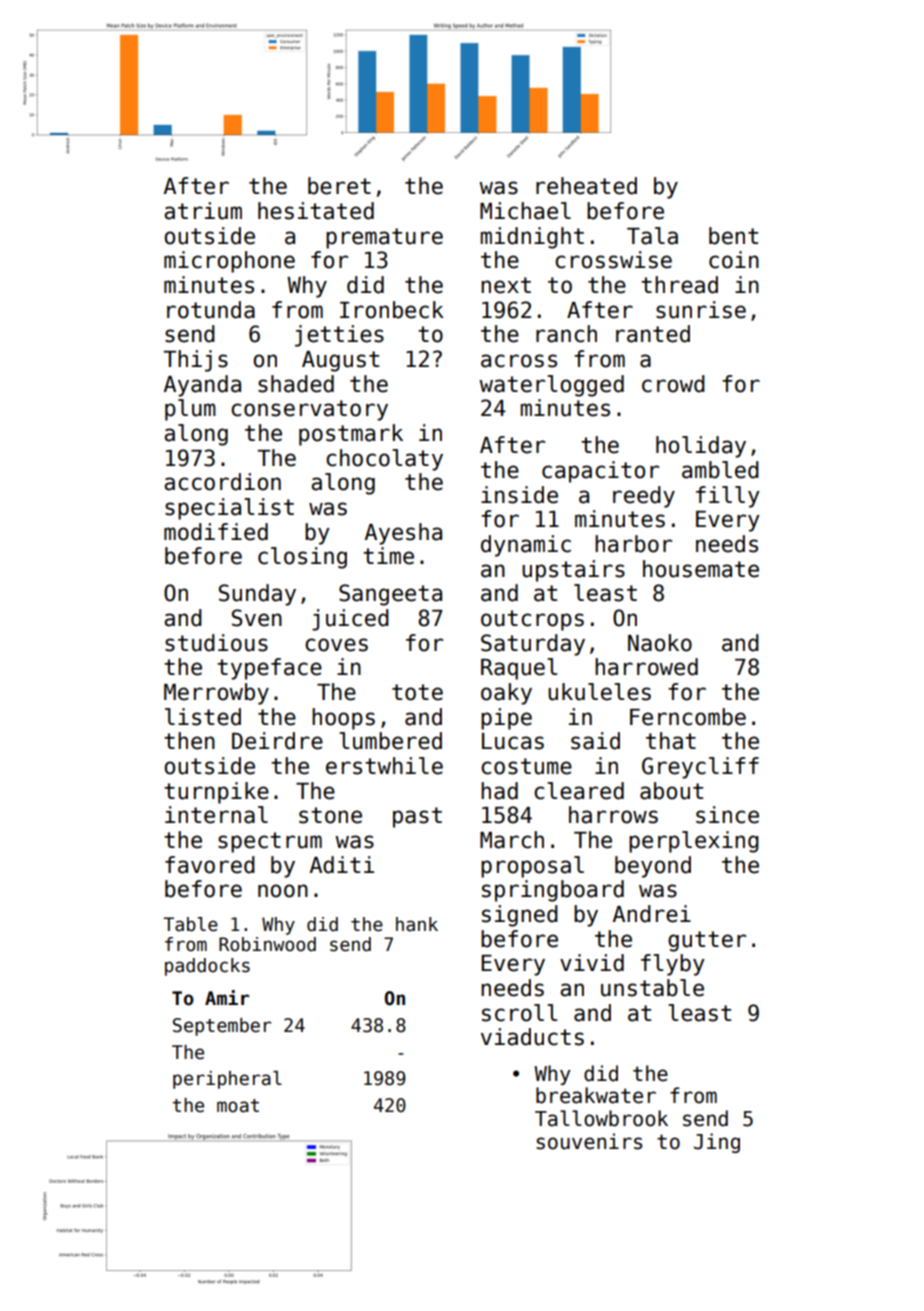 The image size is (924, 1311). I want to click on scroll, so click(519, 1013).
